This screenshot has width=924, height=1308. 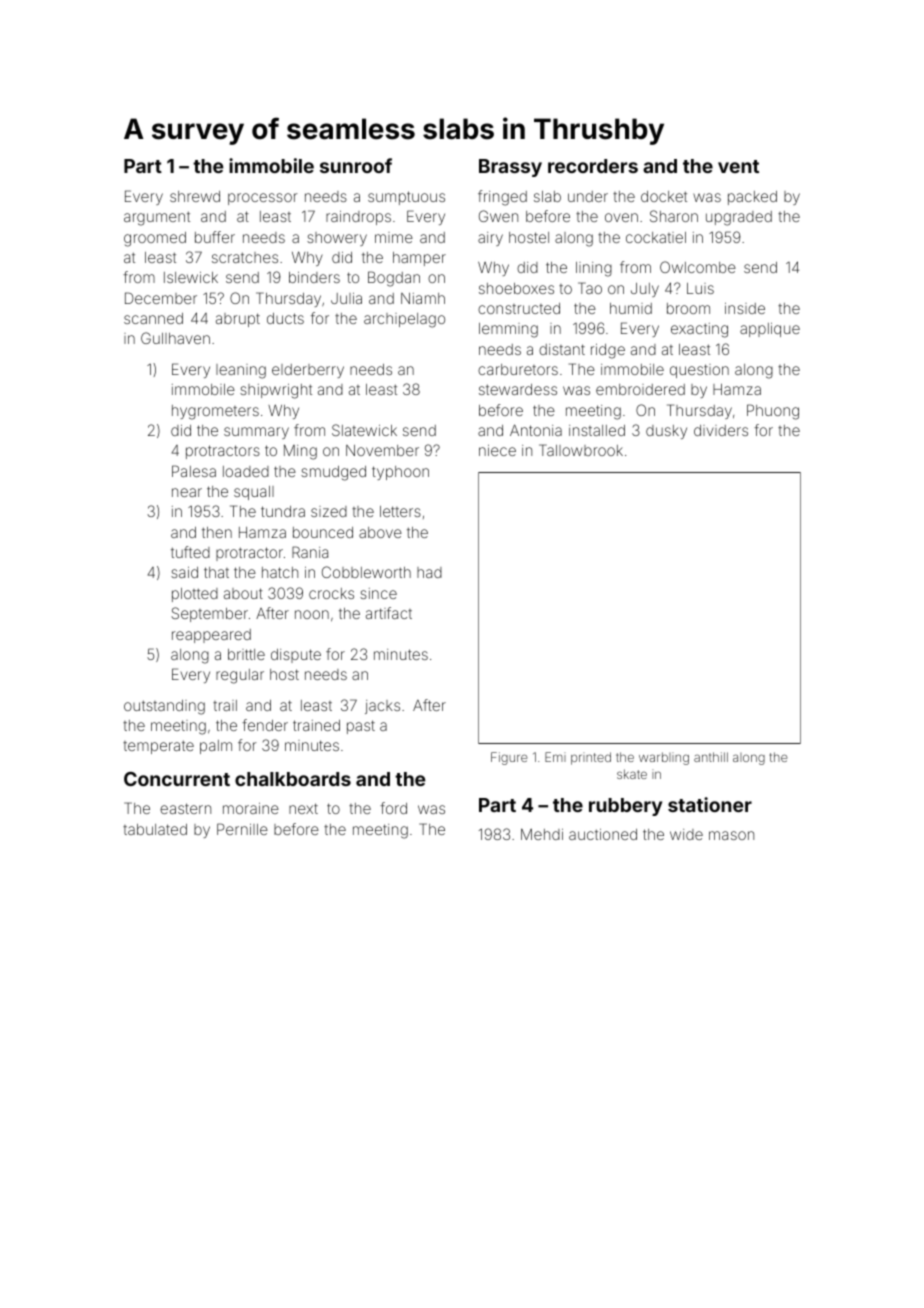 What do you see at coordinates (738, 166) in the screenshot?
I see `vent` at bounding box center [738, 166].
